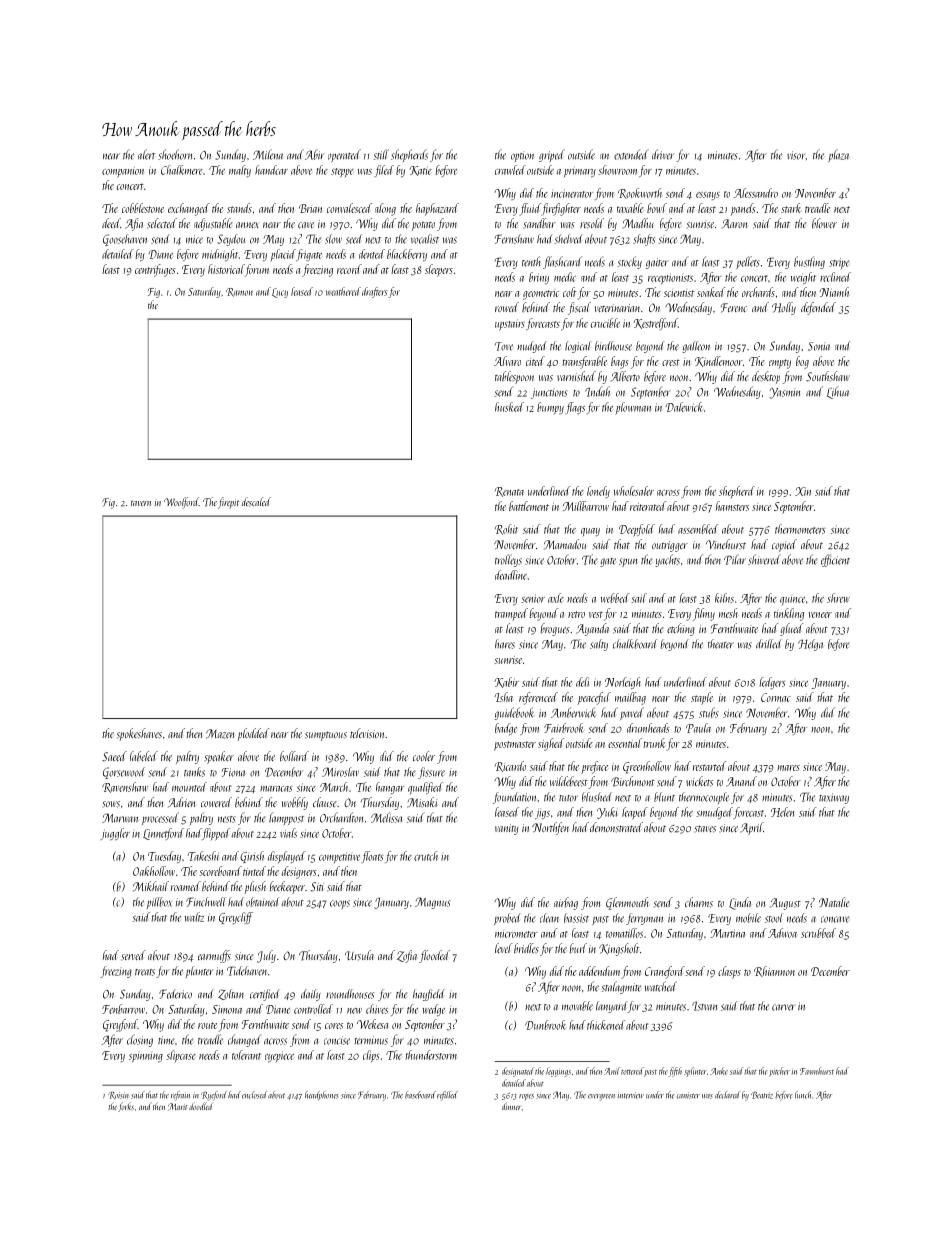 The height and width of the image is (1233, 952). I want to click on certified, so click(265, 995).
